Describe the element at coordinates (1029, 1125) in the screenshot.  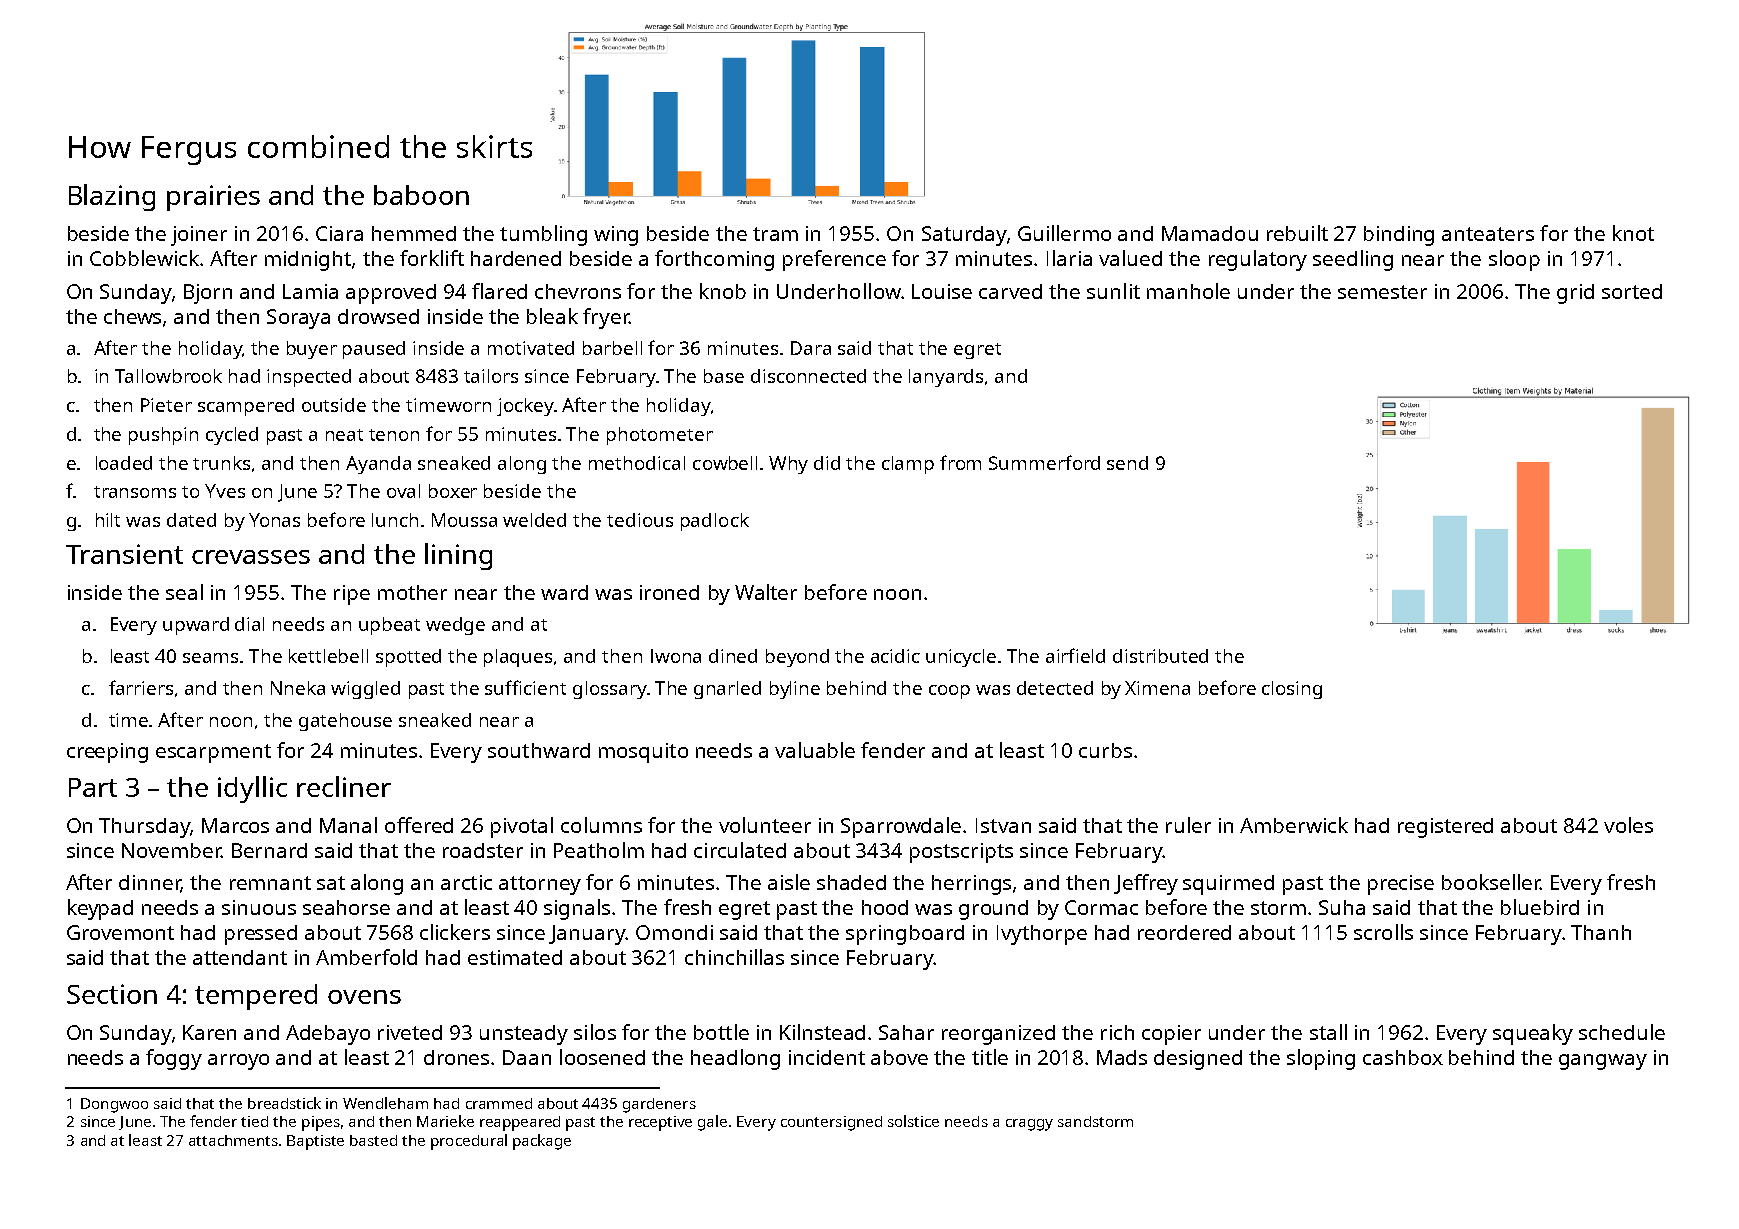
I see `craggy` at that location.
